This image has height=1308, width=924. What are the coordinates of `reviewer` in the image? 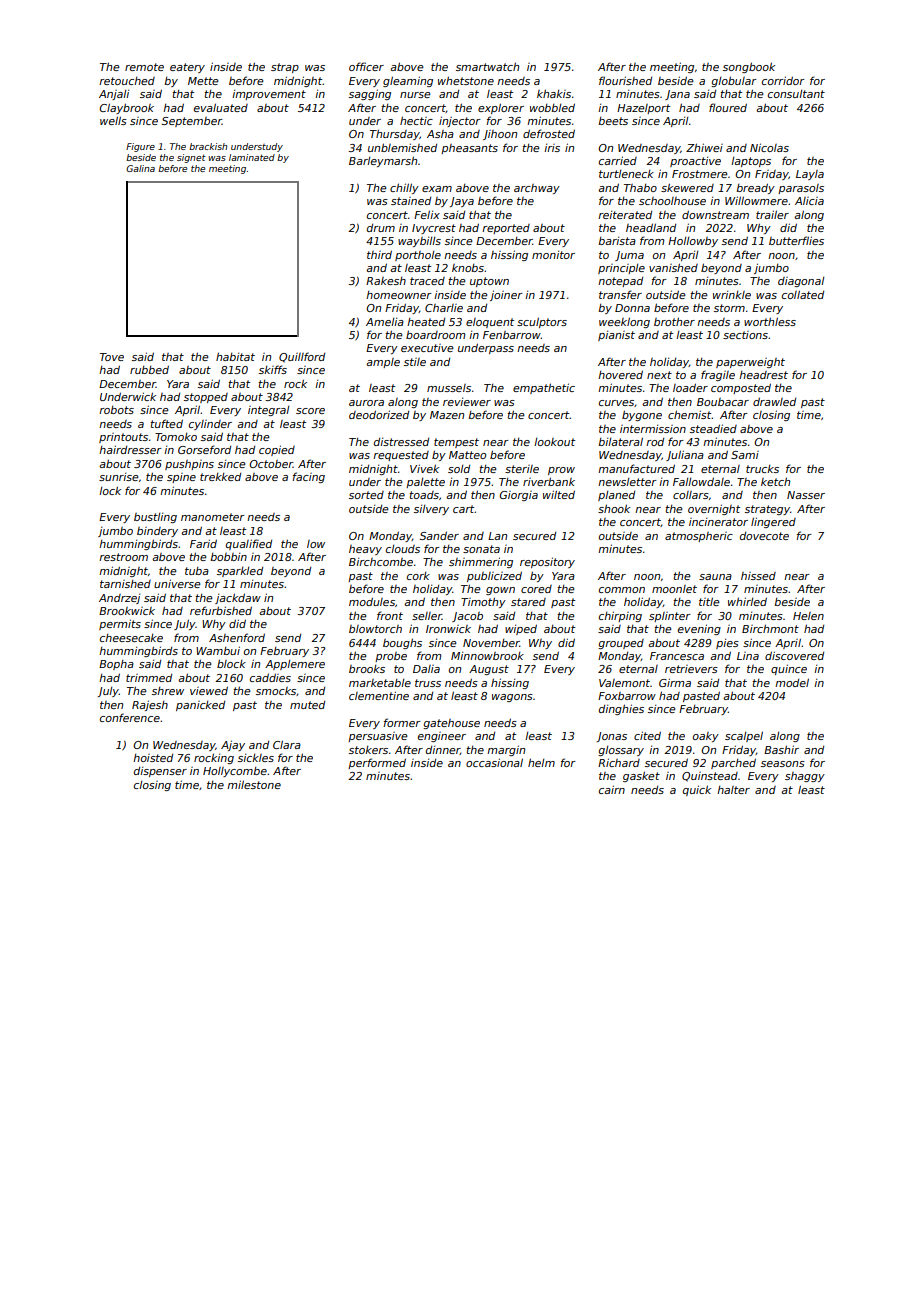 It's located at (467, 402).
